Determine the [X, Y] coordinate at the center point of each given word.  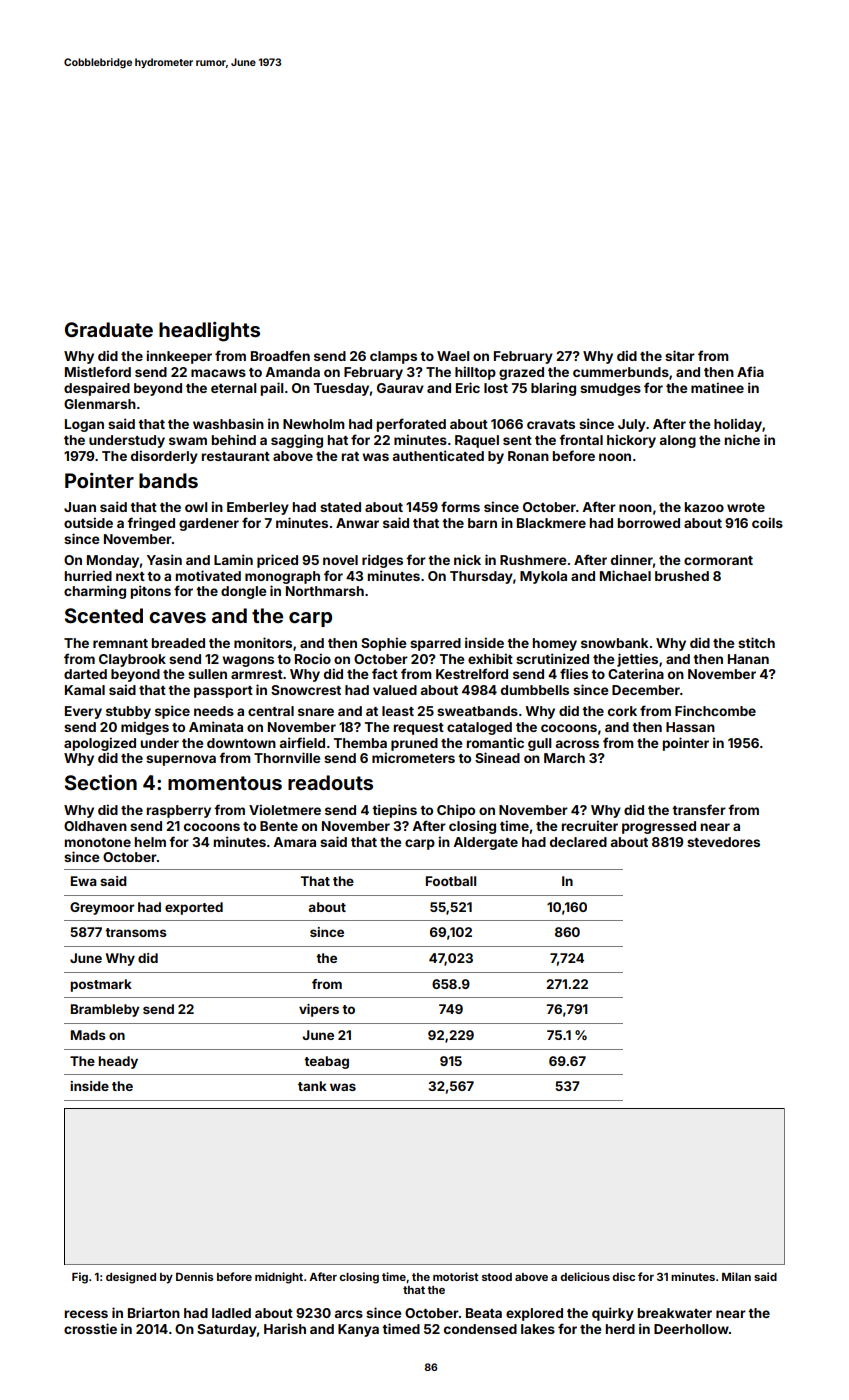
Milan [736, 1276]
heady [118, 1062]
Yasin [164, 559]
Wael [453, 356]
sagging [297, 441]
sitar [680, 355]
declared [578, 842]
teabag [326, 1062]
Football [451, 881]
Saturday [227, 1330]
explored [534, 1314]
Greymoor [102, 908]
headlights [209, 332]
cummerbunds [621, 372]
